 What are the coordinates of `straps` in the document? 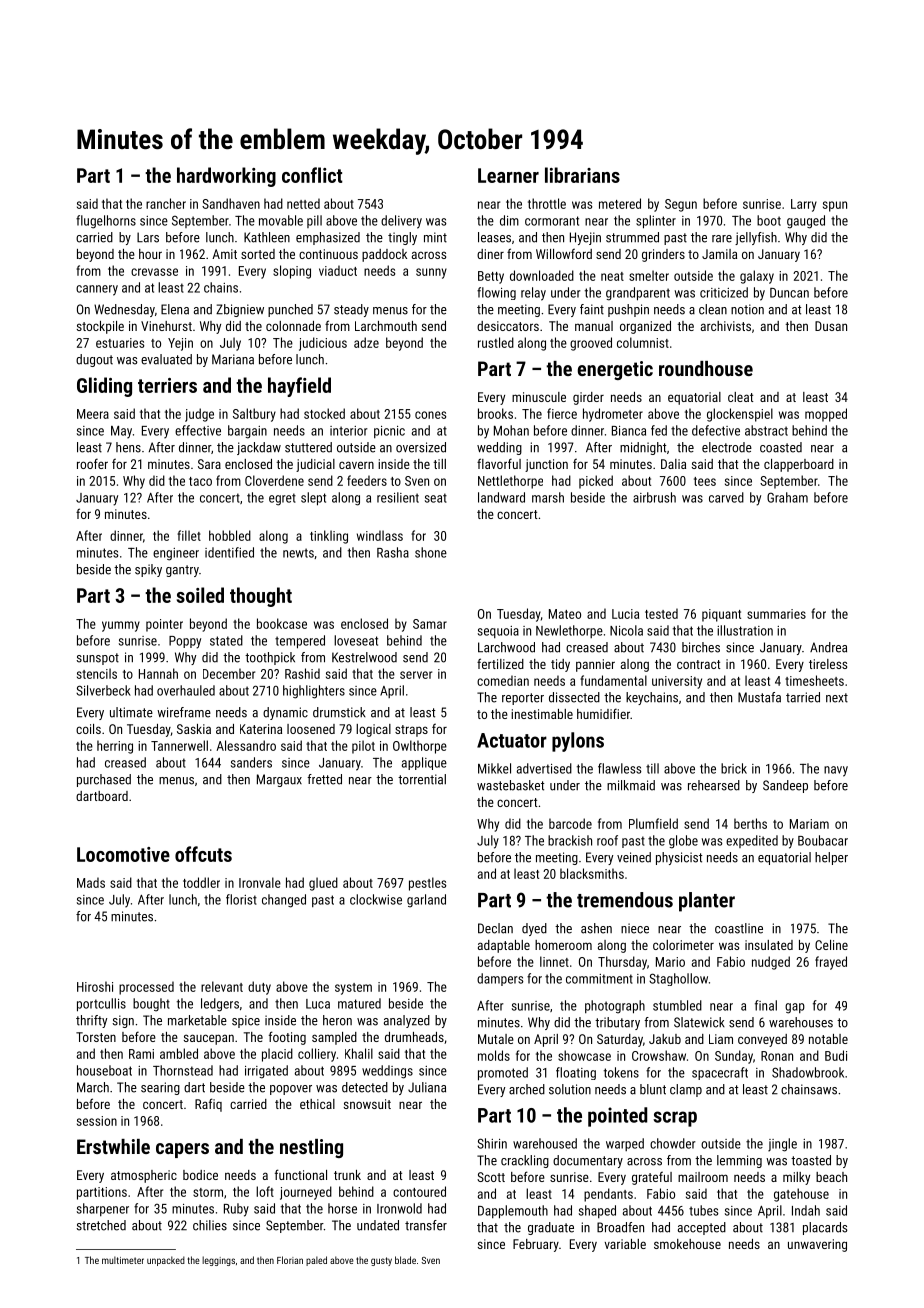 It's located at (411, 731).
